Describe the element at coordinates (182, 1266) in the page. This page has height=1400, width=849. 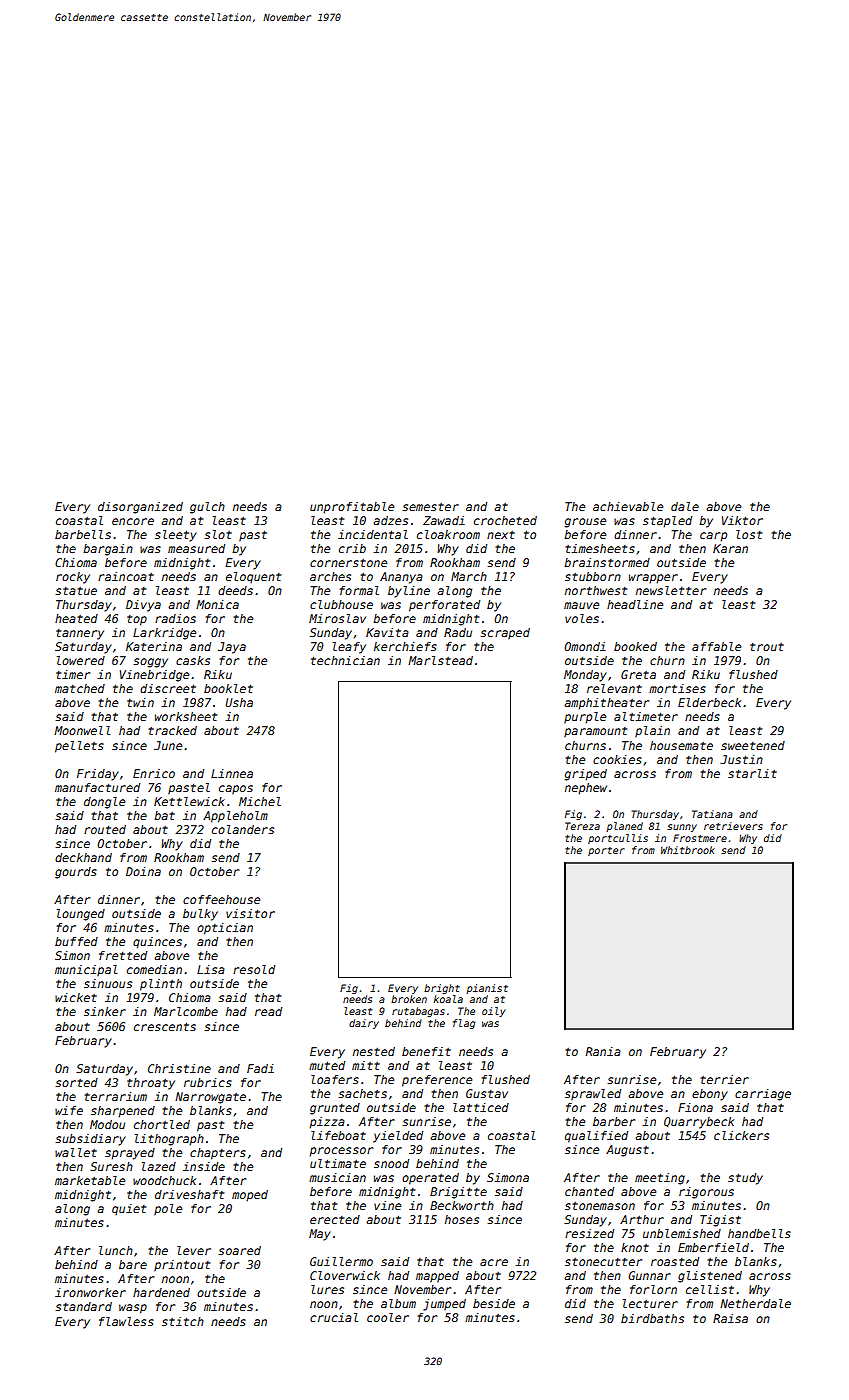
I see `printout` at that location.
